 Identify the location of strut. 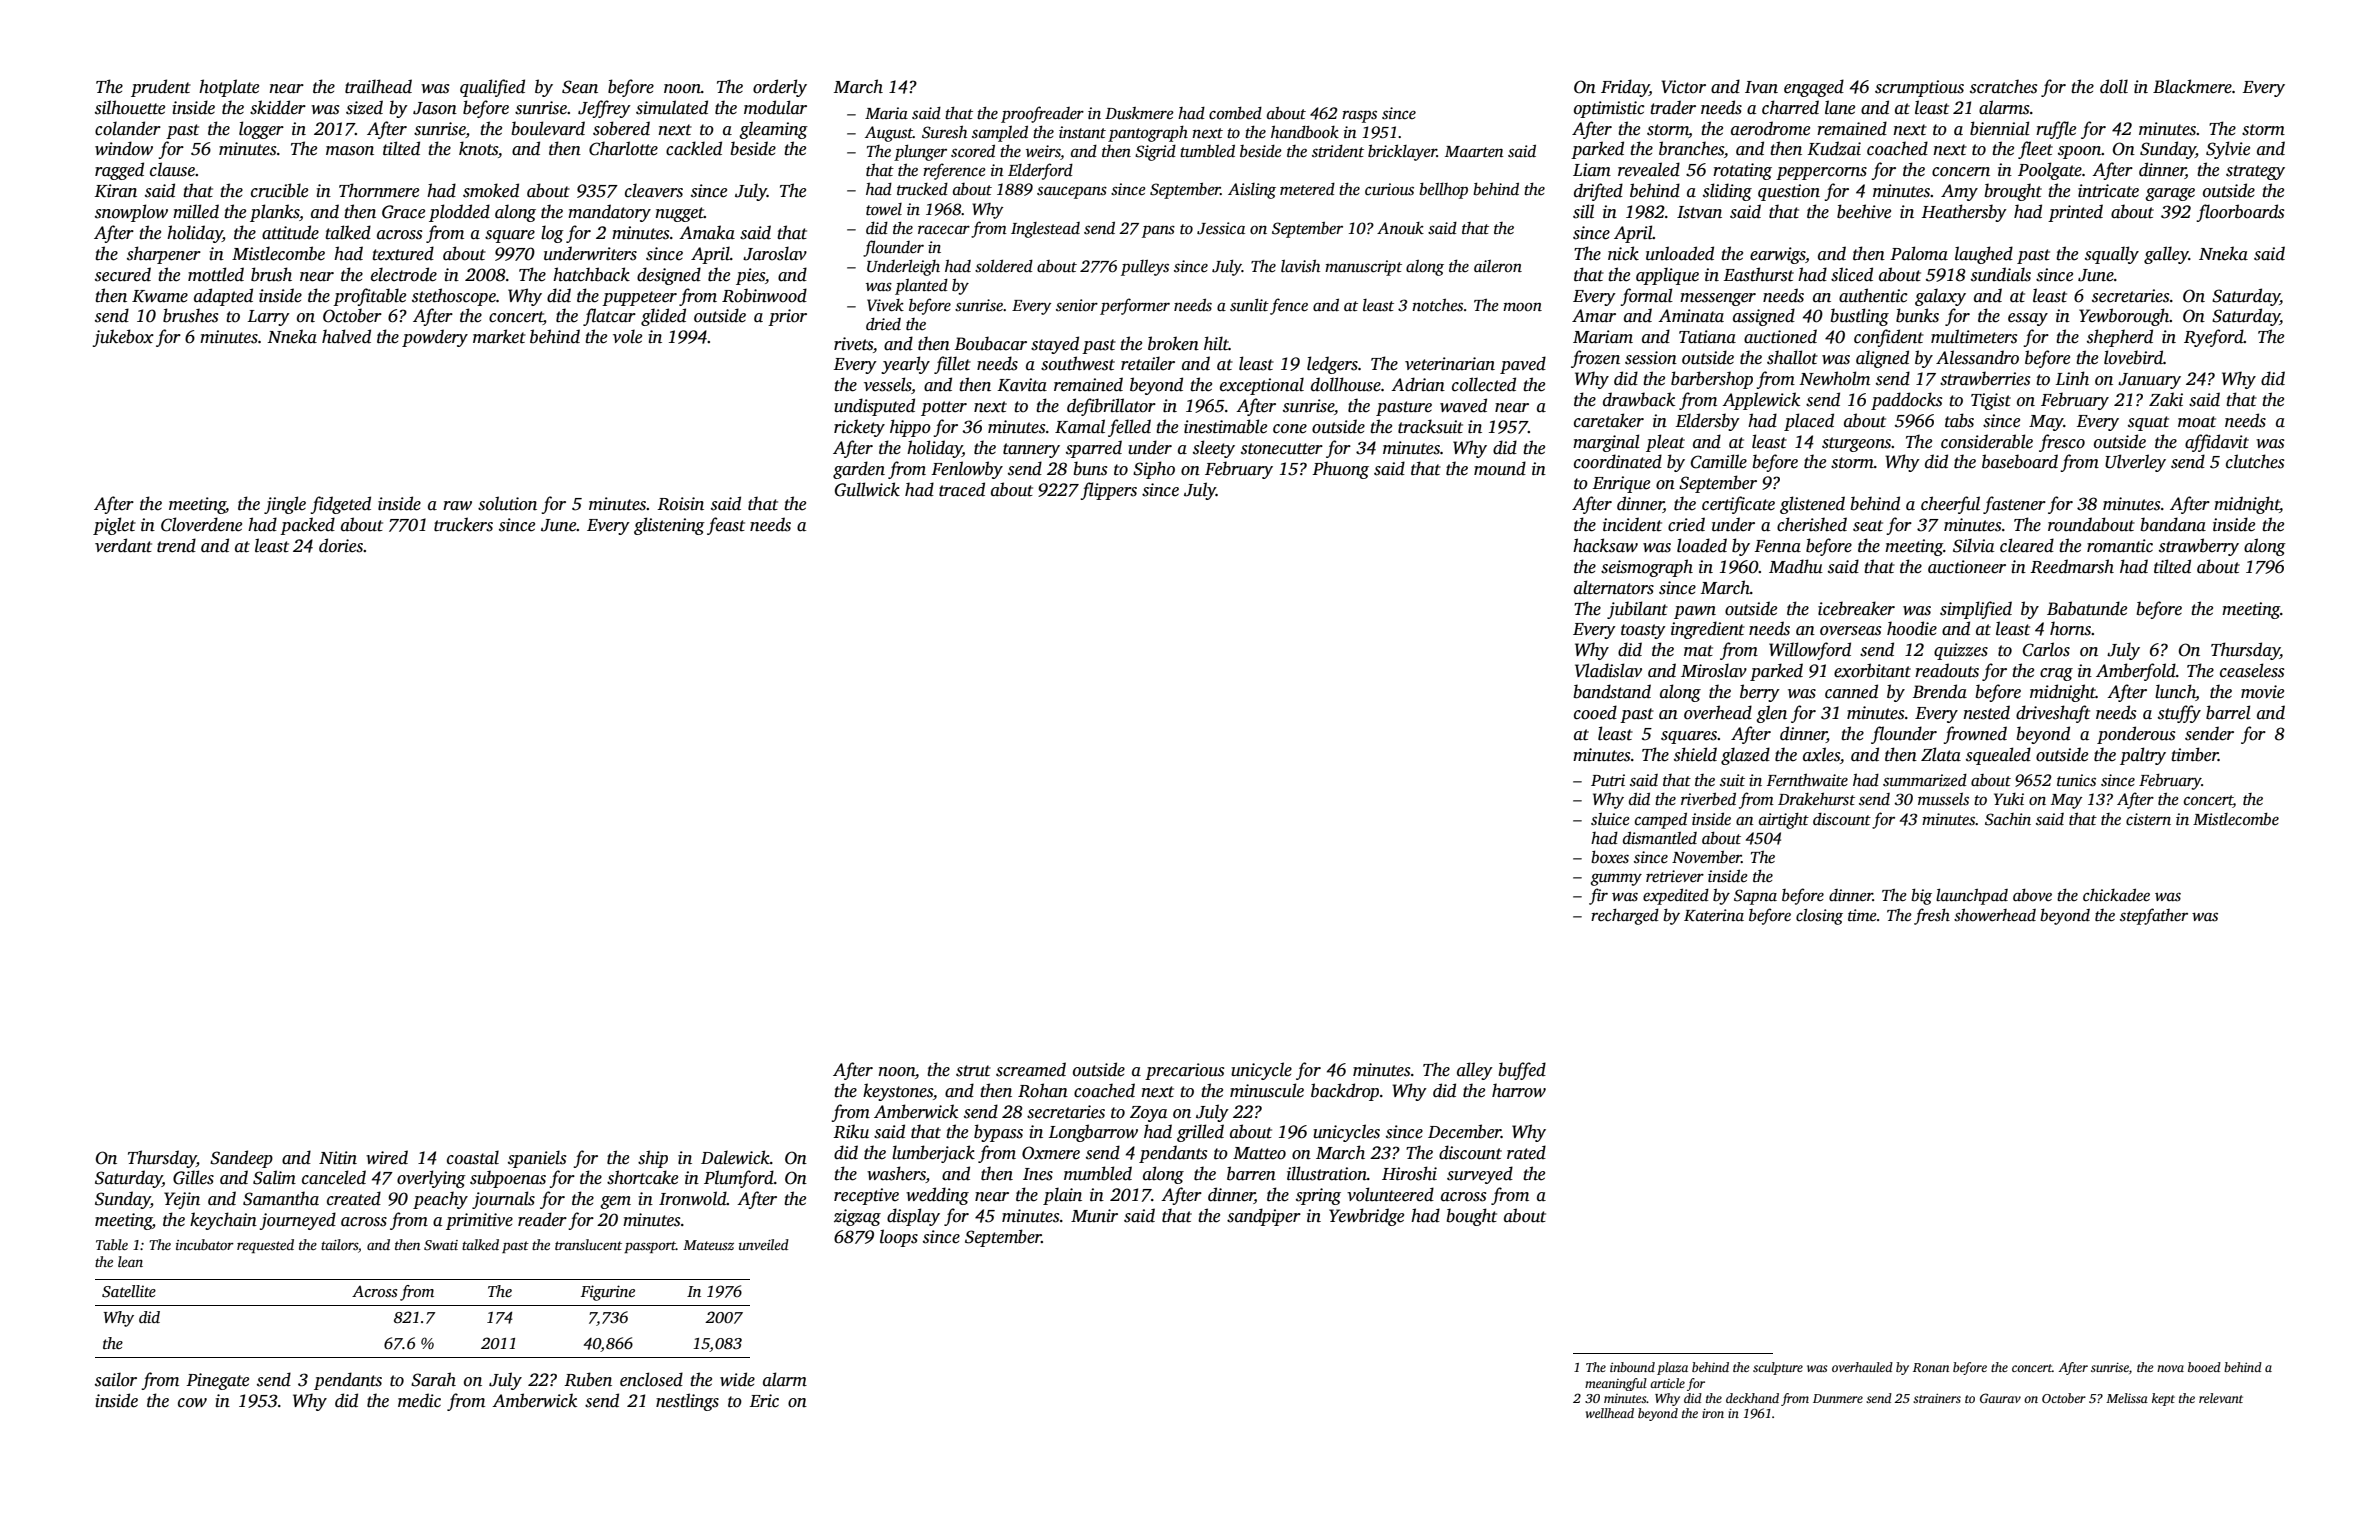
(973, 1071).
